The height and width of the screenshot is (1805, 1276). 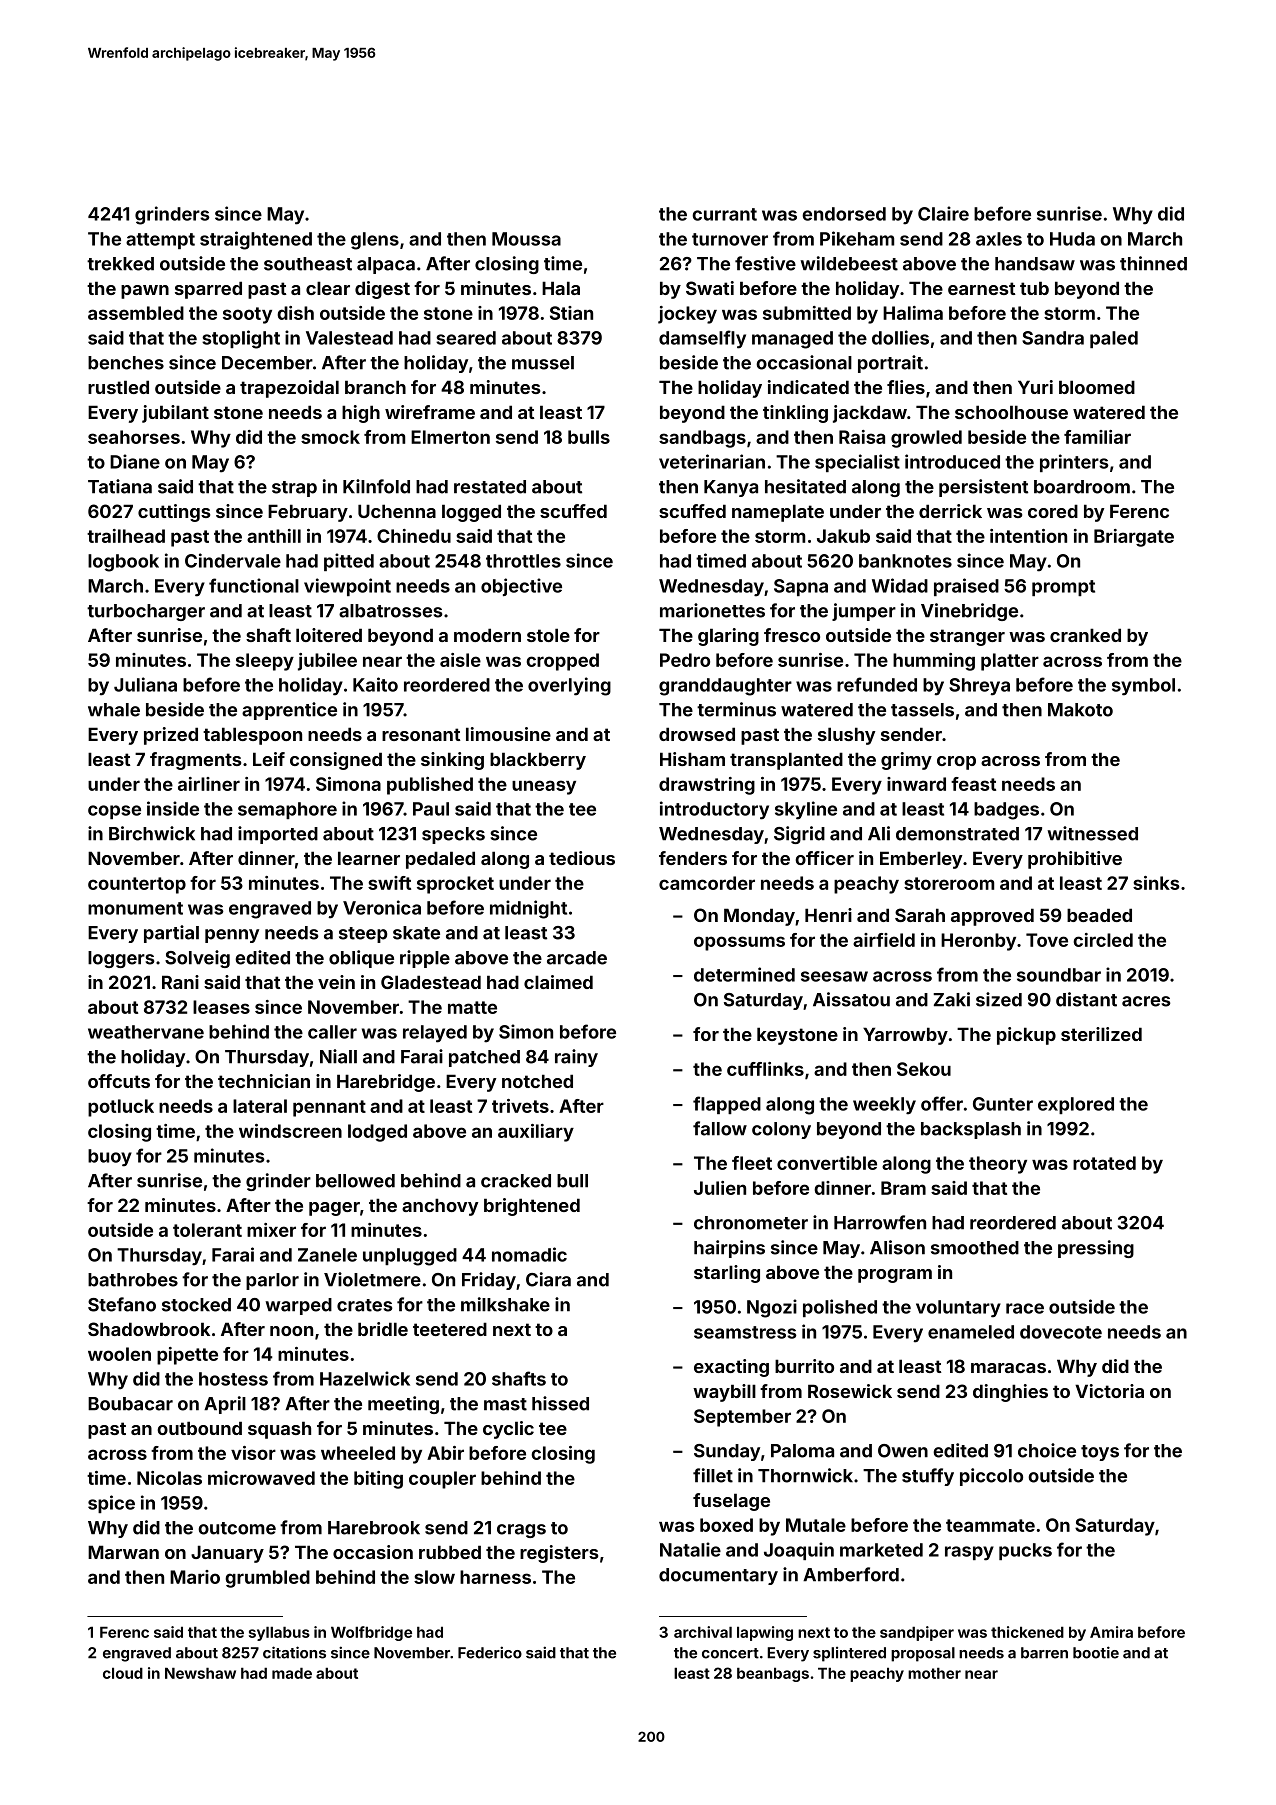 I want to click on trapezoidal, so click(x=289, y=389).
